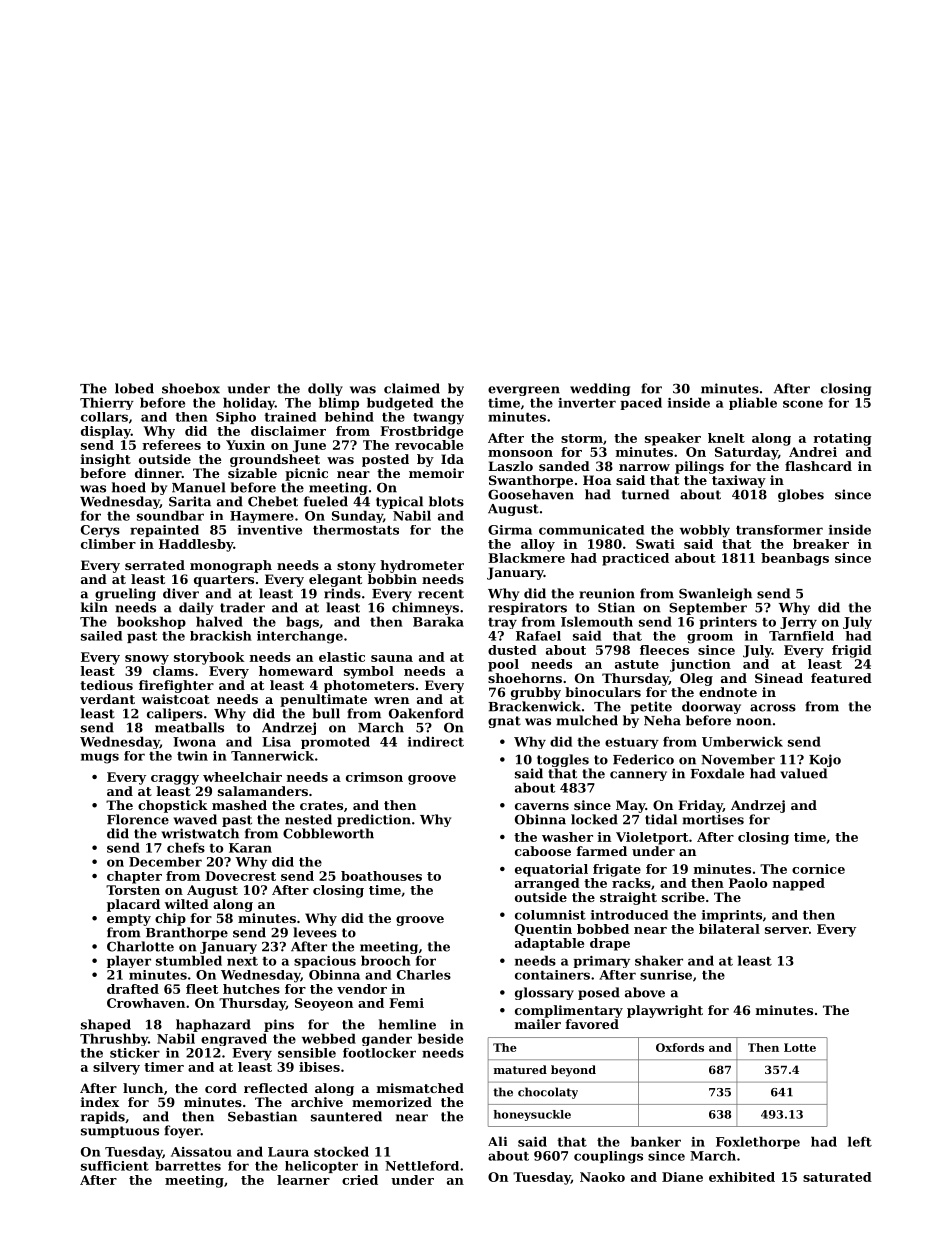  What do you see at coordinates (231, 566) in the screenshot?
I see `monograph` at bounding box center [231, 566].
